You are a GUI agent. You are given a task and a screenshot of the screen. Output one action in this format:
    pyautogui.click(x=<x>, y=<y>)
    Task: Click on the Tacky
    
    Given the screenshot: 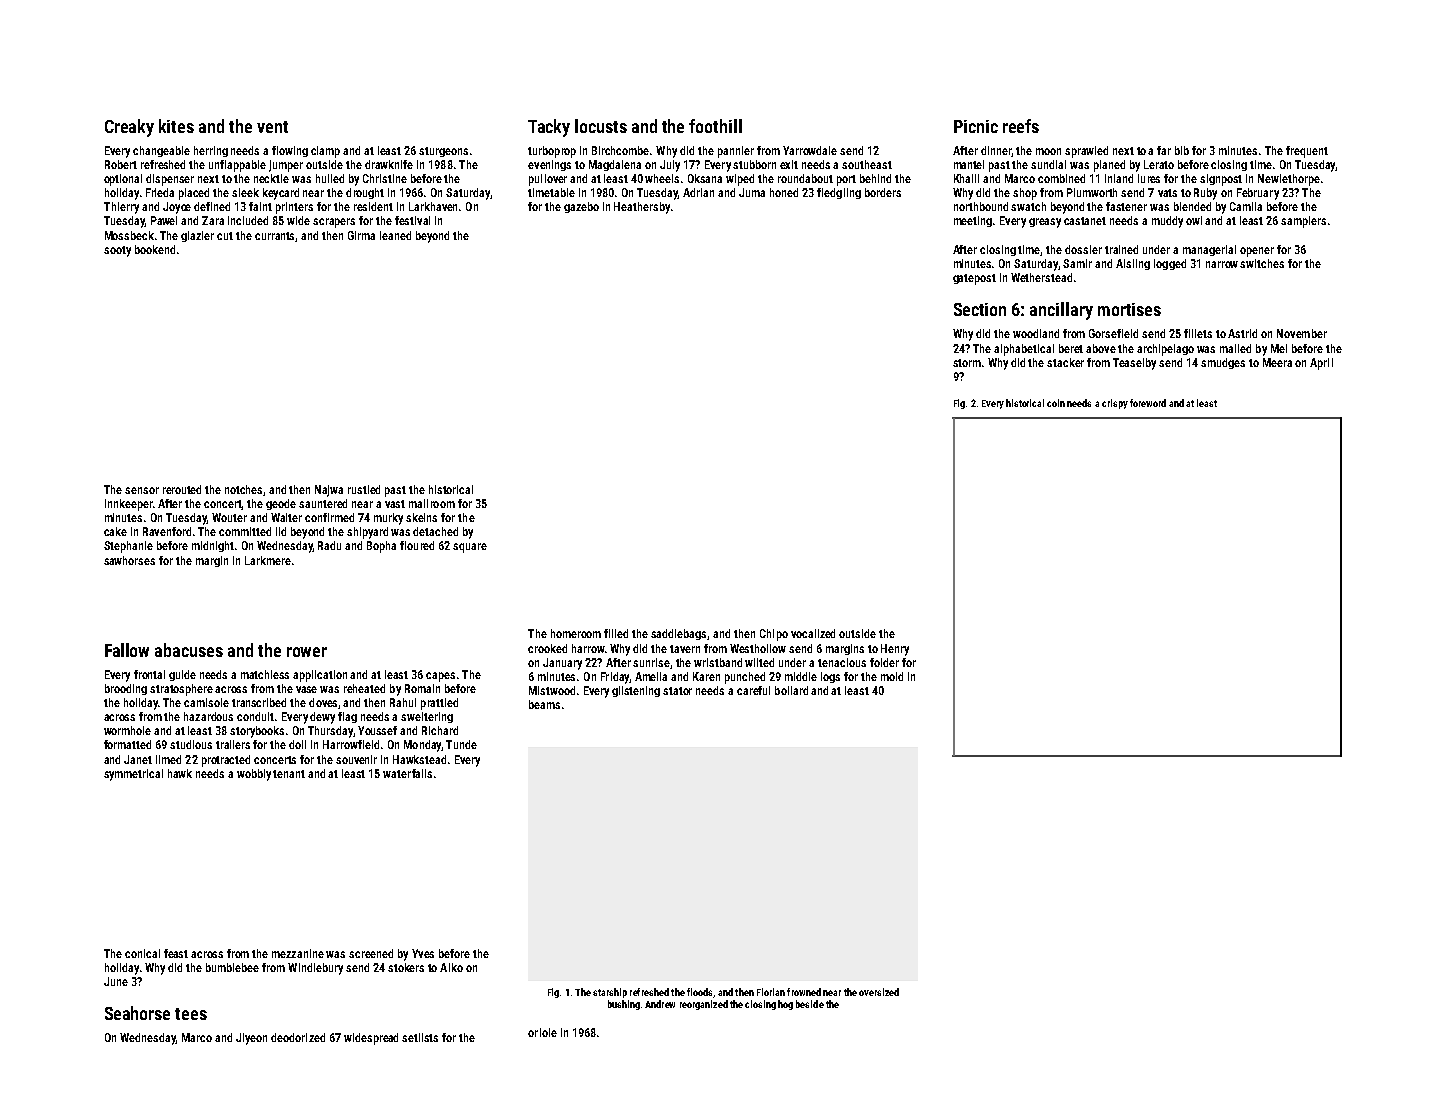 What is the action you would take?
    pyautogui.click(x=549, y=128)
